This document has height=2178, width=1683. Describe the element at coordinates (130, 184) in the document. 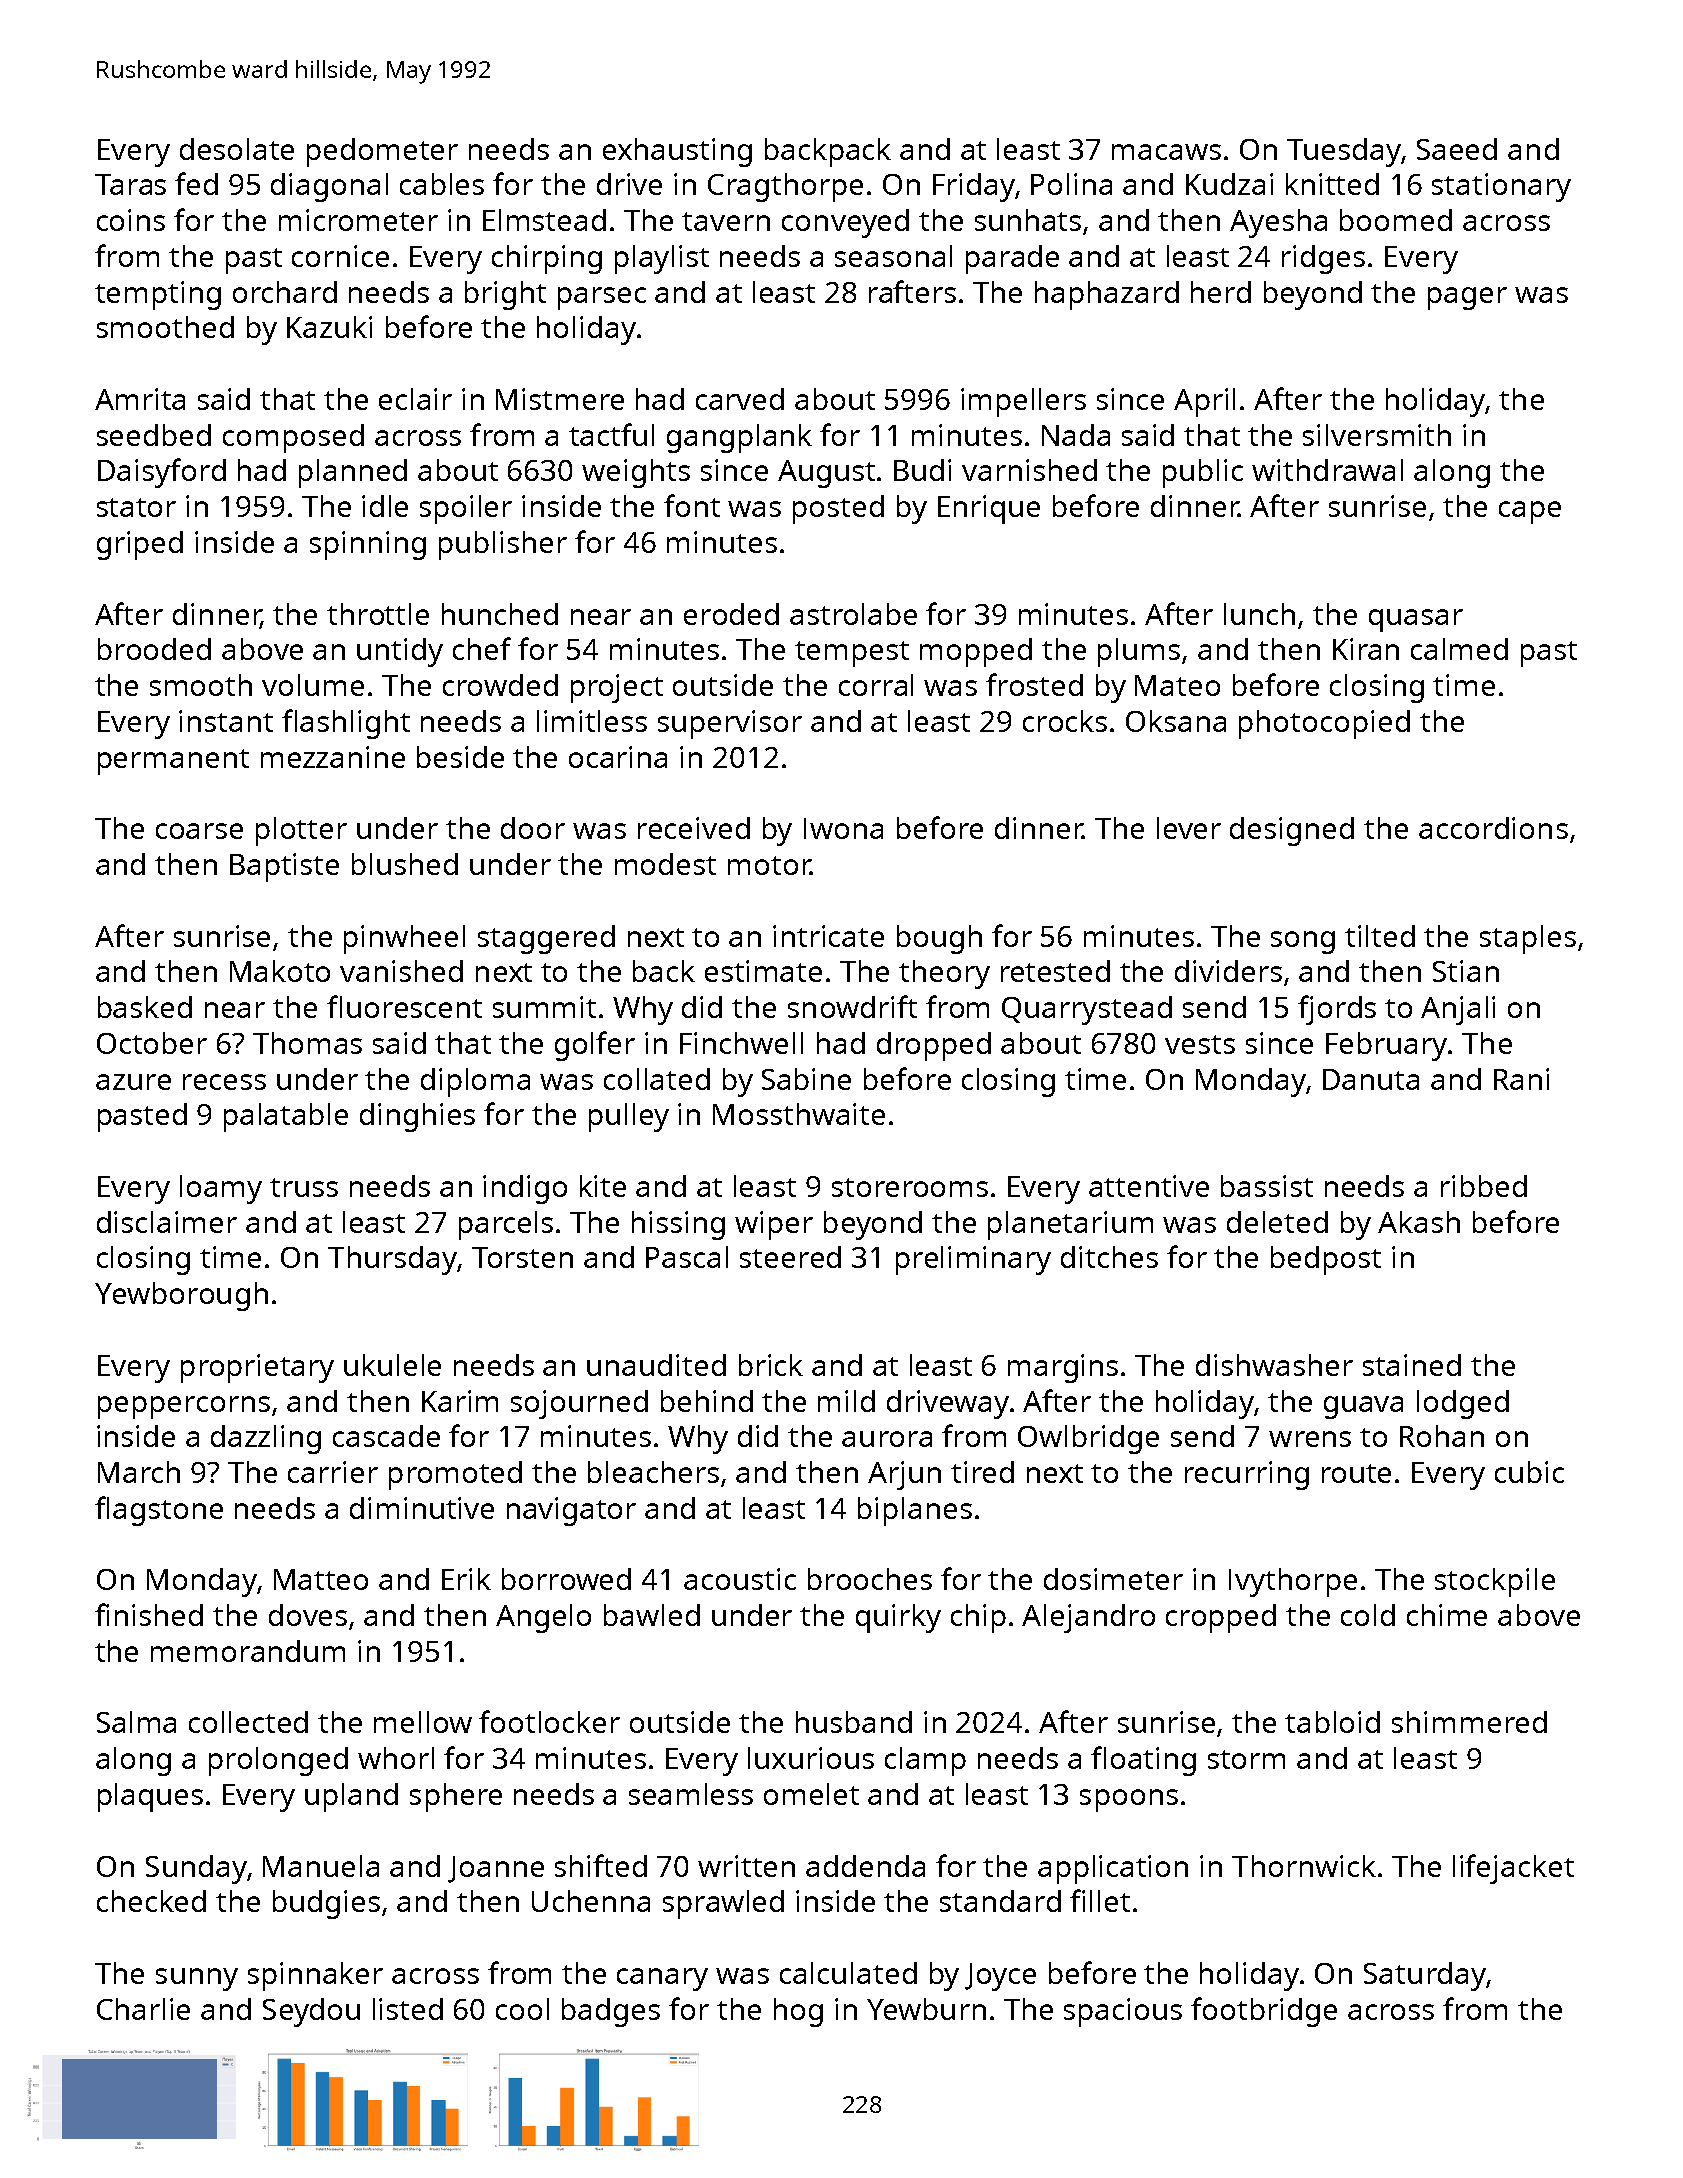

I see `Taras` at that location.
